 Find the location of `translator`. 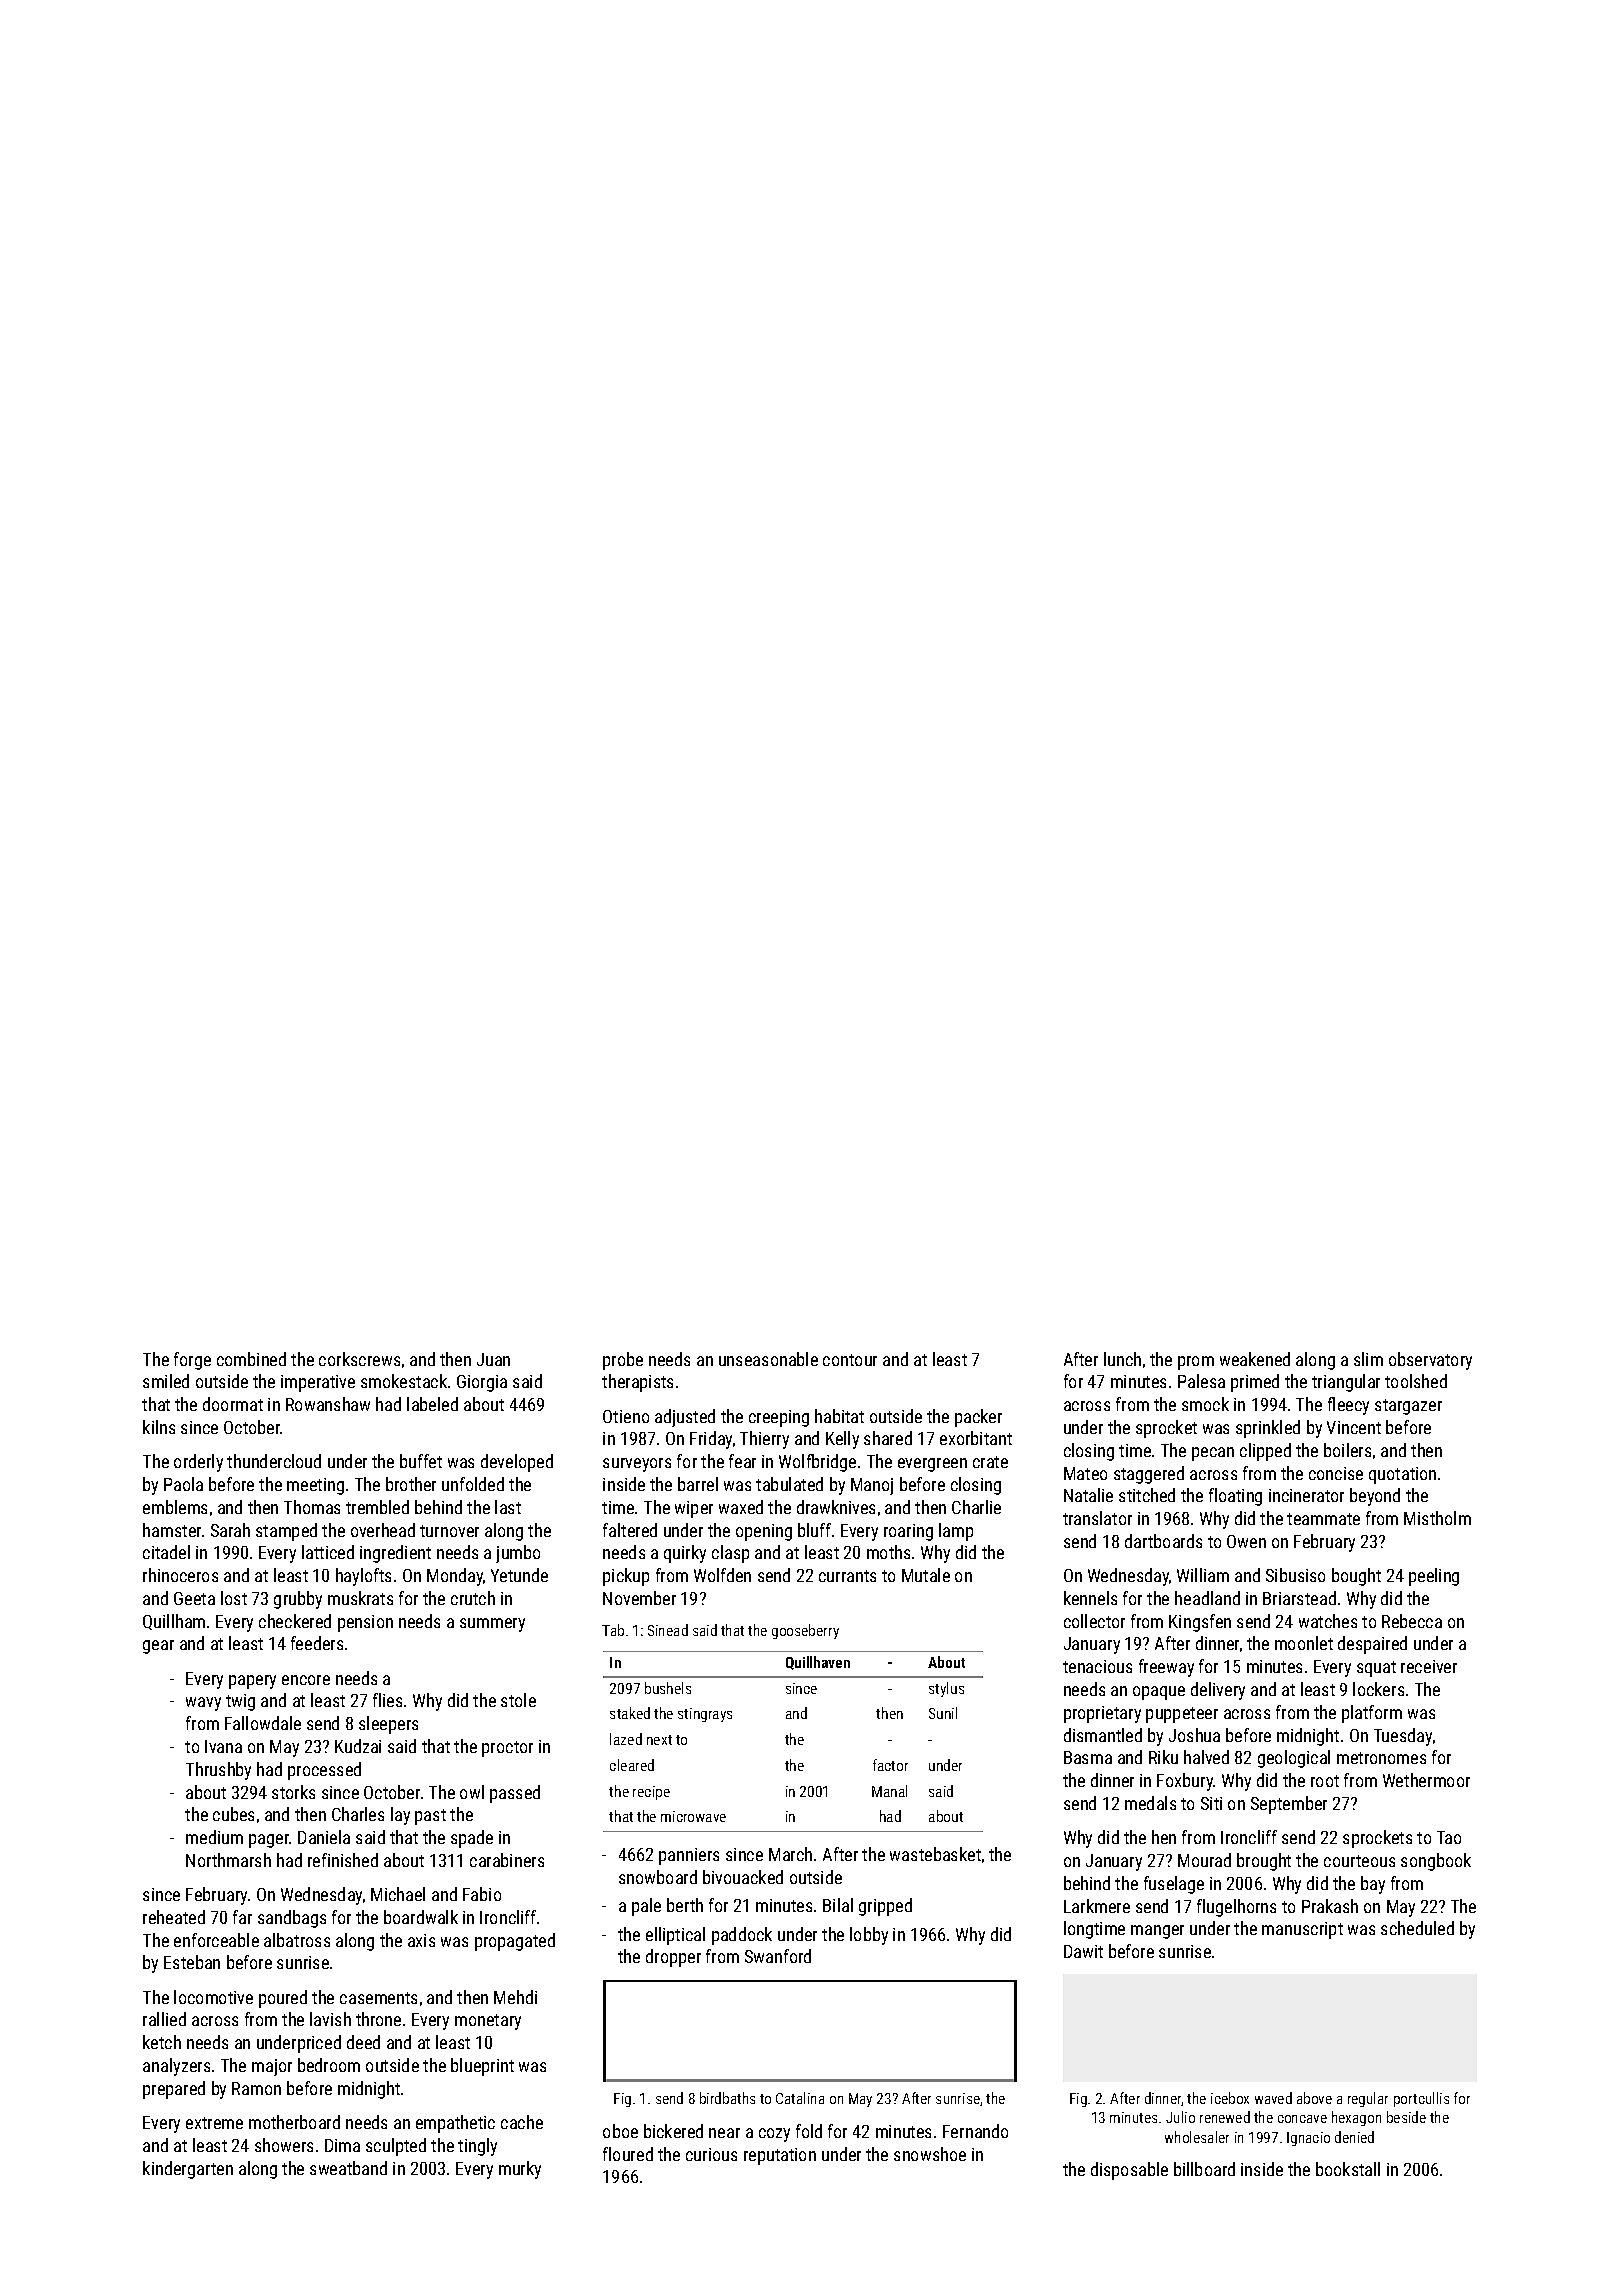

translator is located at coordinates (1097, 1518).
